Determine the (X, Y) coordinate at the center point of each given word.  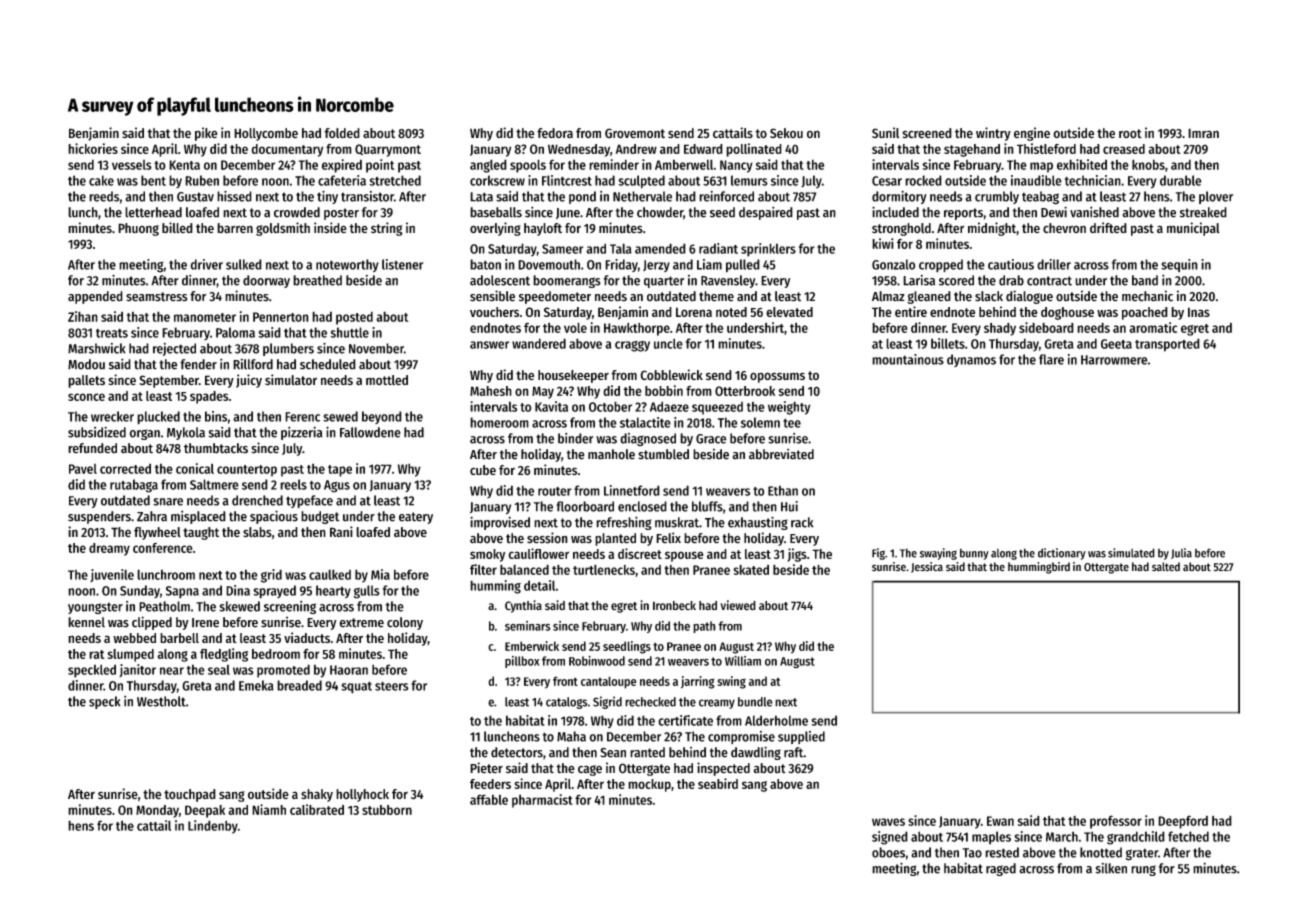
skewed (239, 606)
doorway (266, 281)
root (1130, 134)
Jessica (927, 567)
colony (405, 623)
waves (888, 822)
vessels (132, 165)
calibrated (317, 809)
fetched (1188, 836)
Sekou (786, 133)
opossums (777, 377)
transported (1167, 345)
